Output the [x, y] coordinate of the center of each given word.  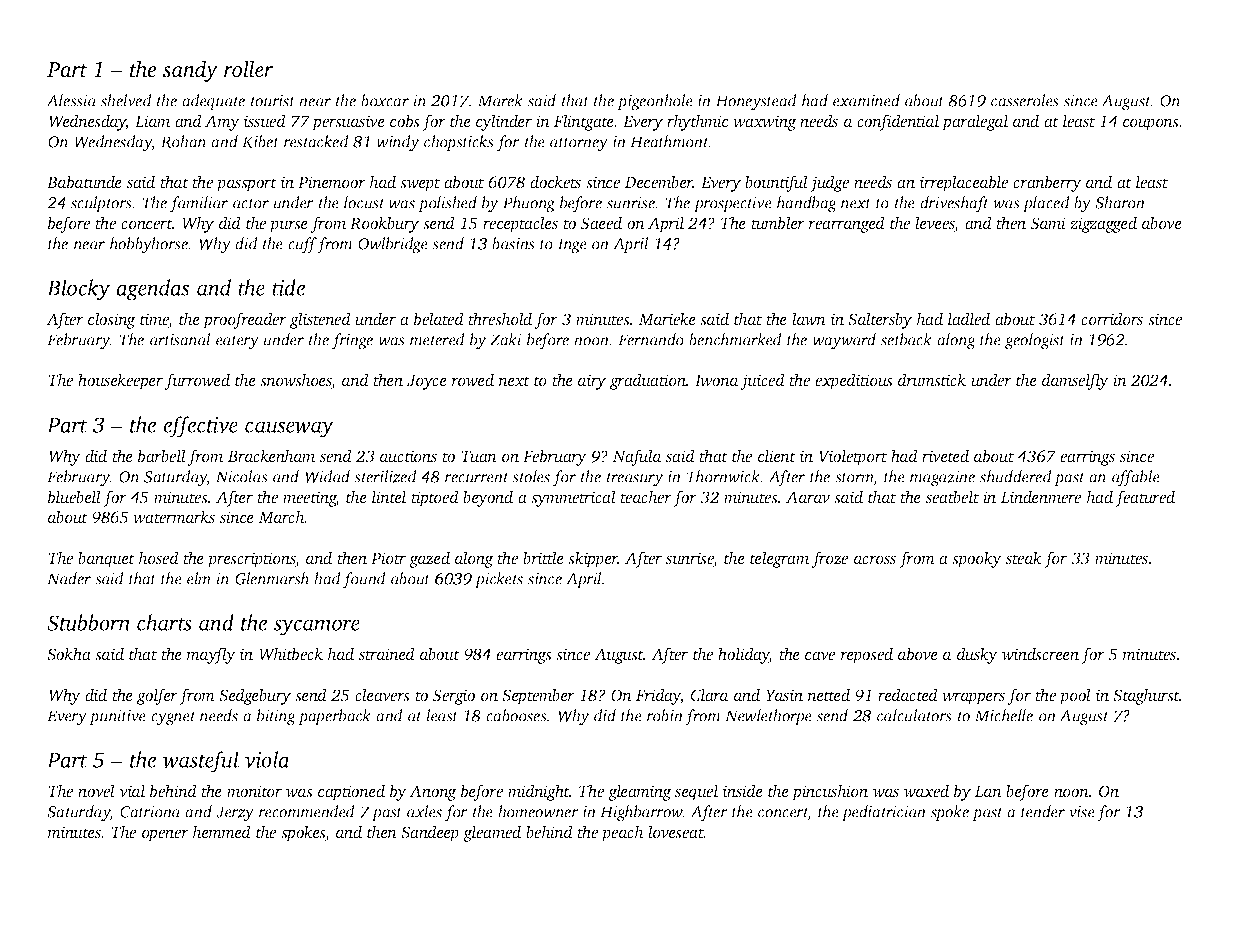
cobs [405, 120]
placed [1046, 204]
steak [1024, 557]
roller [248, 69]
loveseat [676, 831]
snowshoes [296, 381]
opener [165, 835]
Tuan [479, 456]
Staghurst [1146, 696]
